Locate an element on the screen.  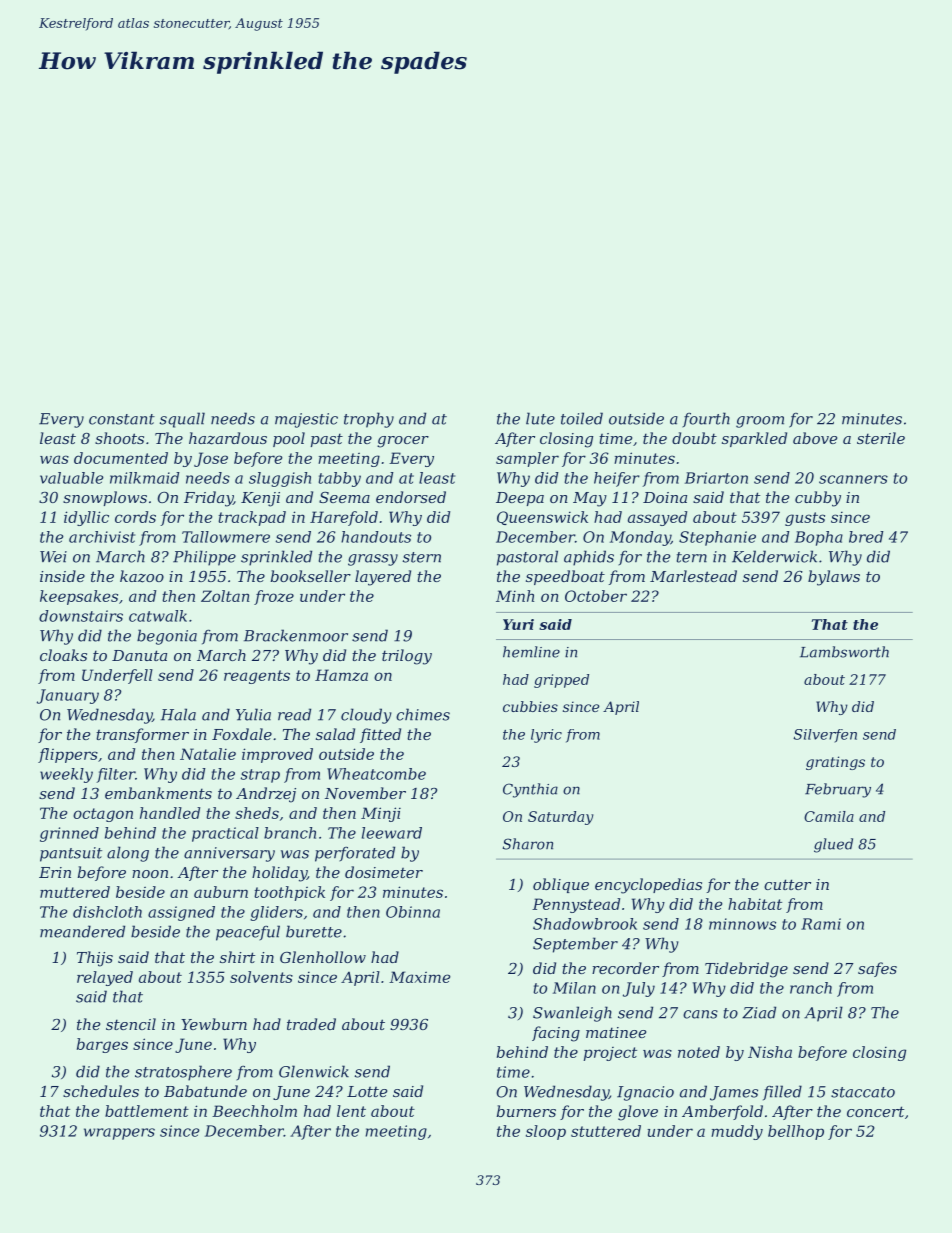
lent is located at coordinates (351, 1111).
